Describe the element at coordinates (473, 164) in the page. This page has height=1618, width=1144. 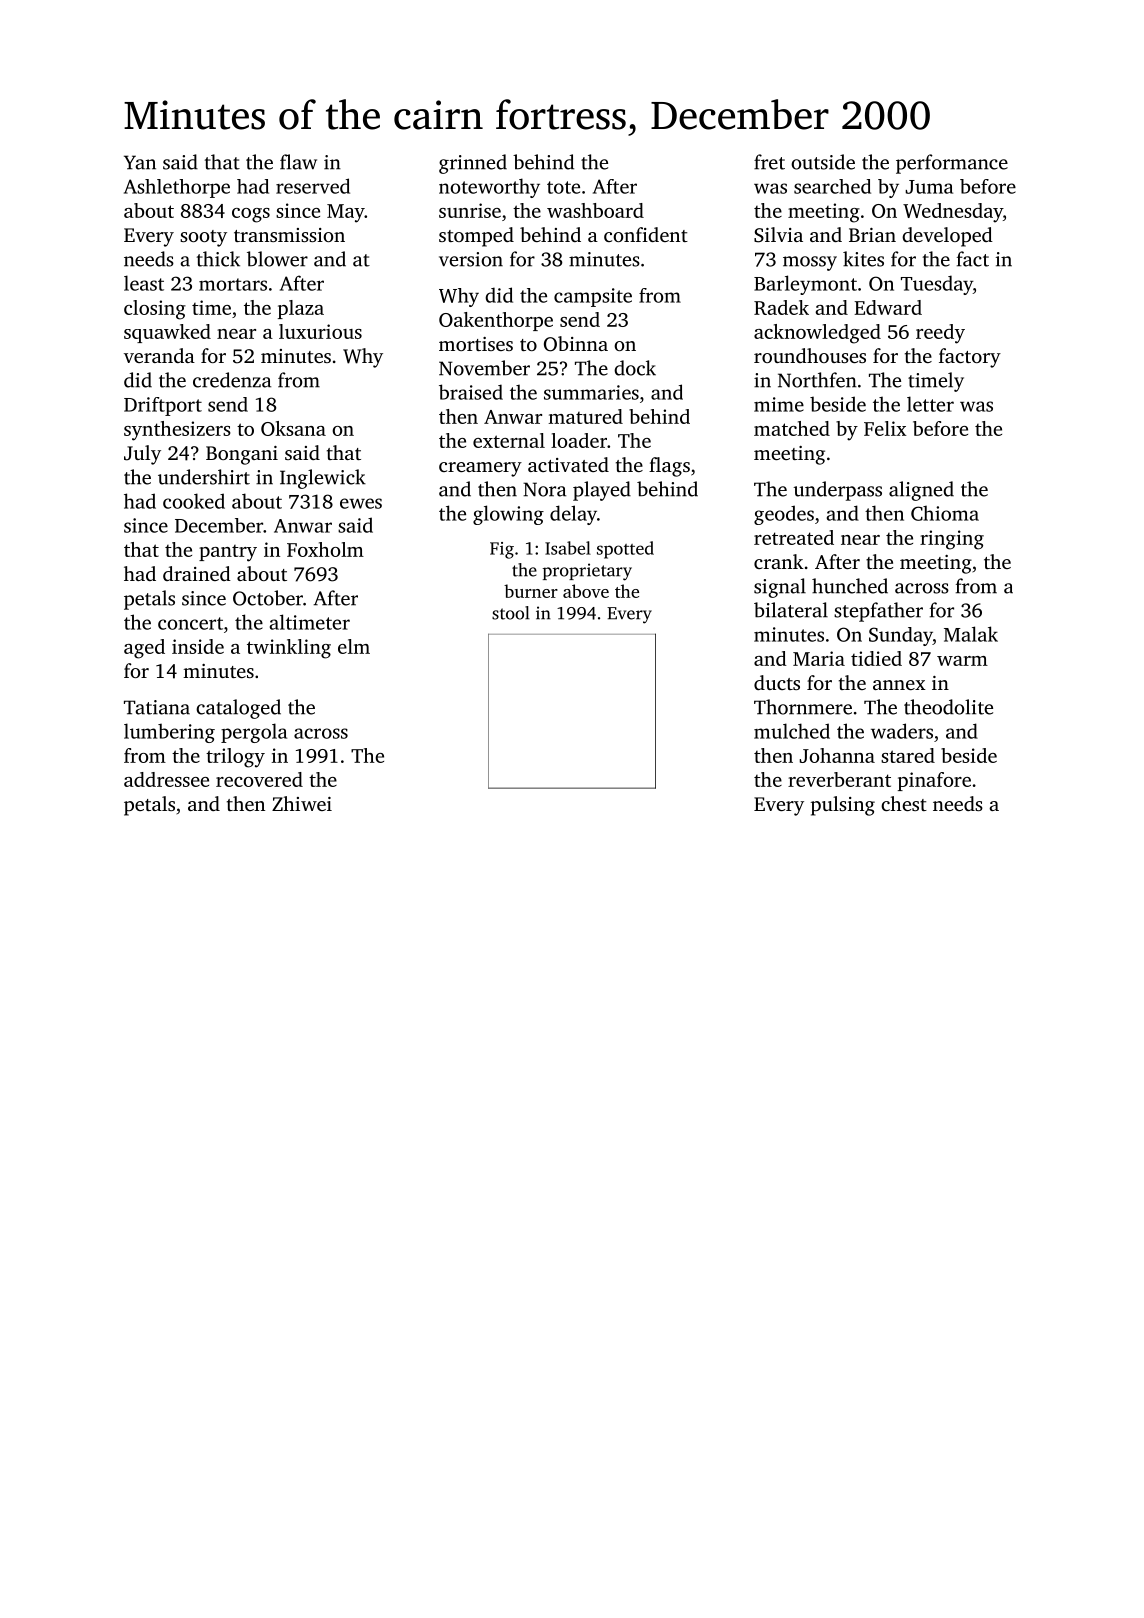
I see `grinned` at that location.
